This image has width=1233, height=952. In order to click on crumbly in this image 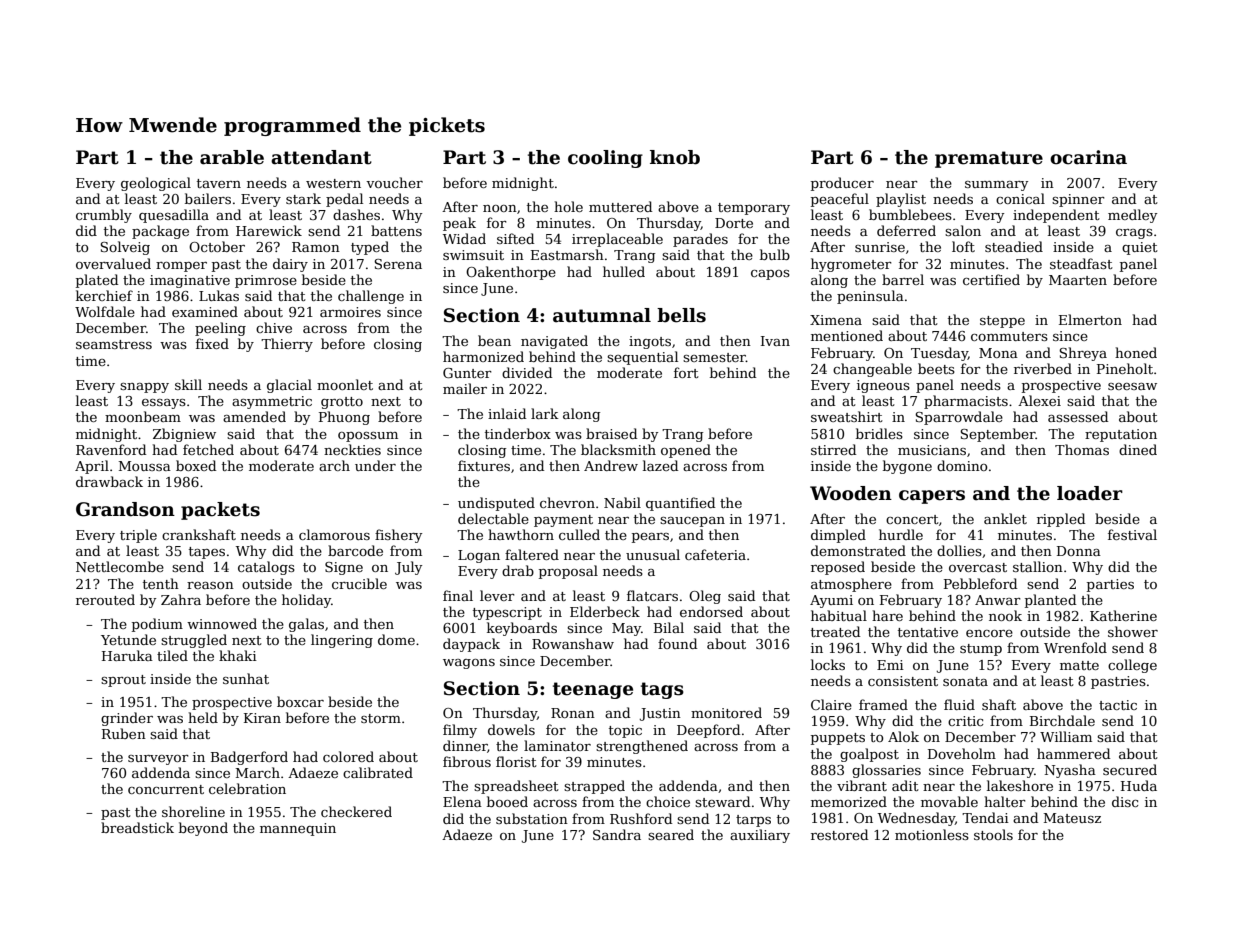, I will do `click(104, 216)`.
